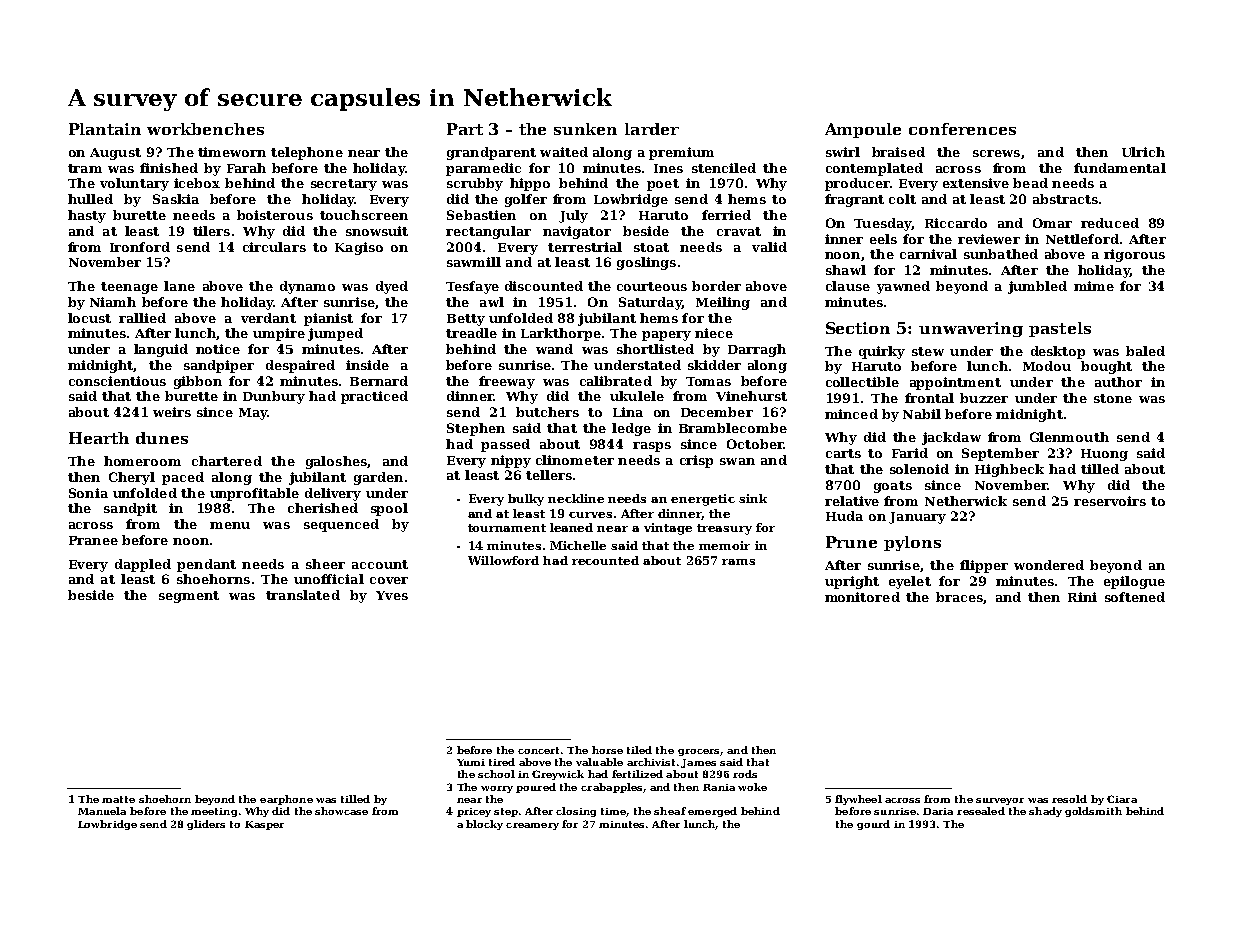 This page has width=1233, height=952. I want to click on Yves, so click(392, 595).
